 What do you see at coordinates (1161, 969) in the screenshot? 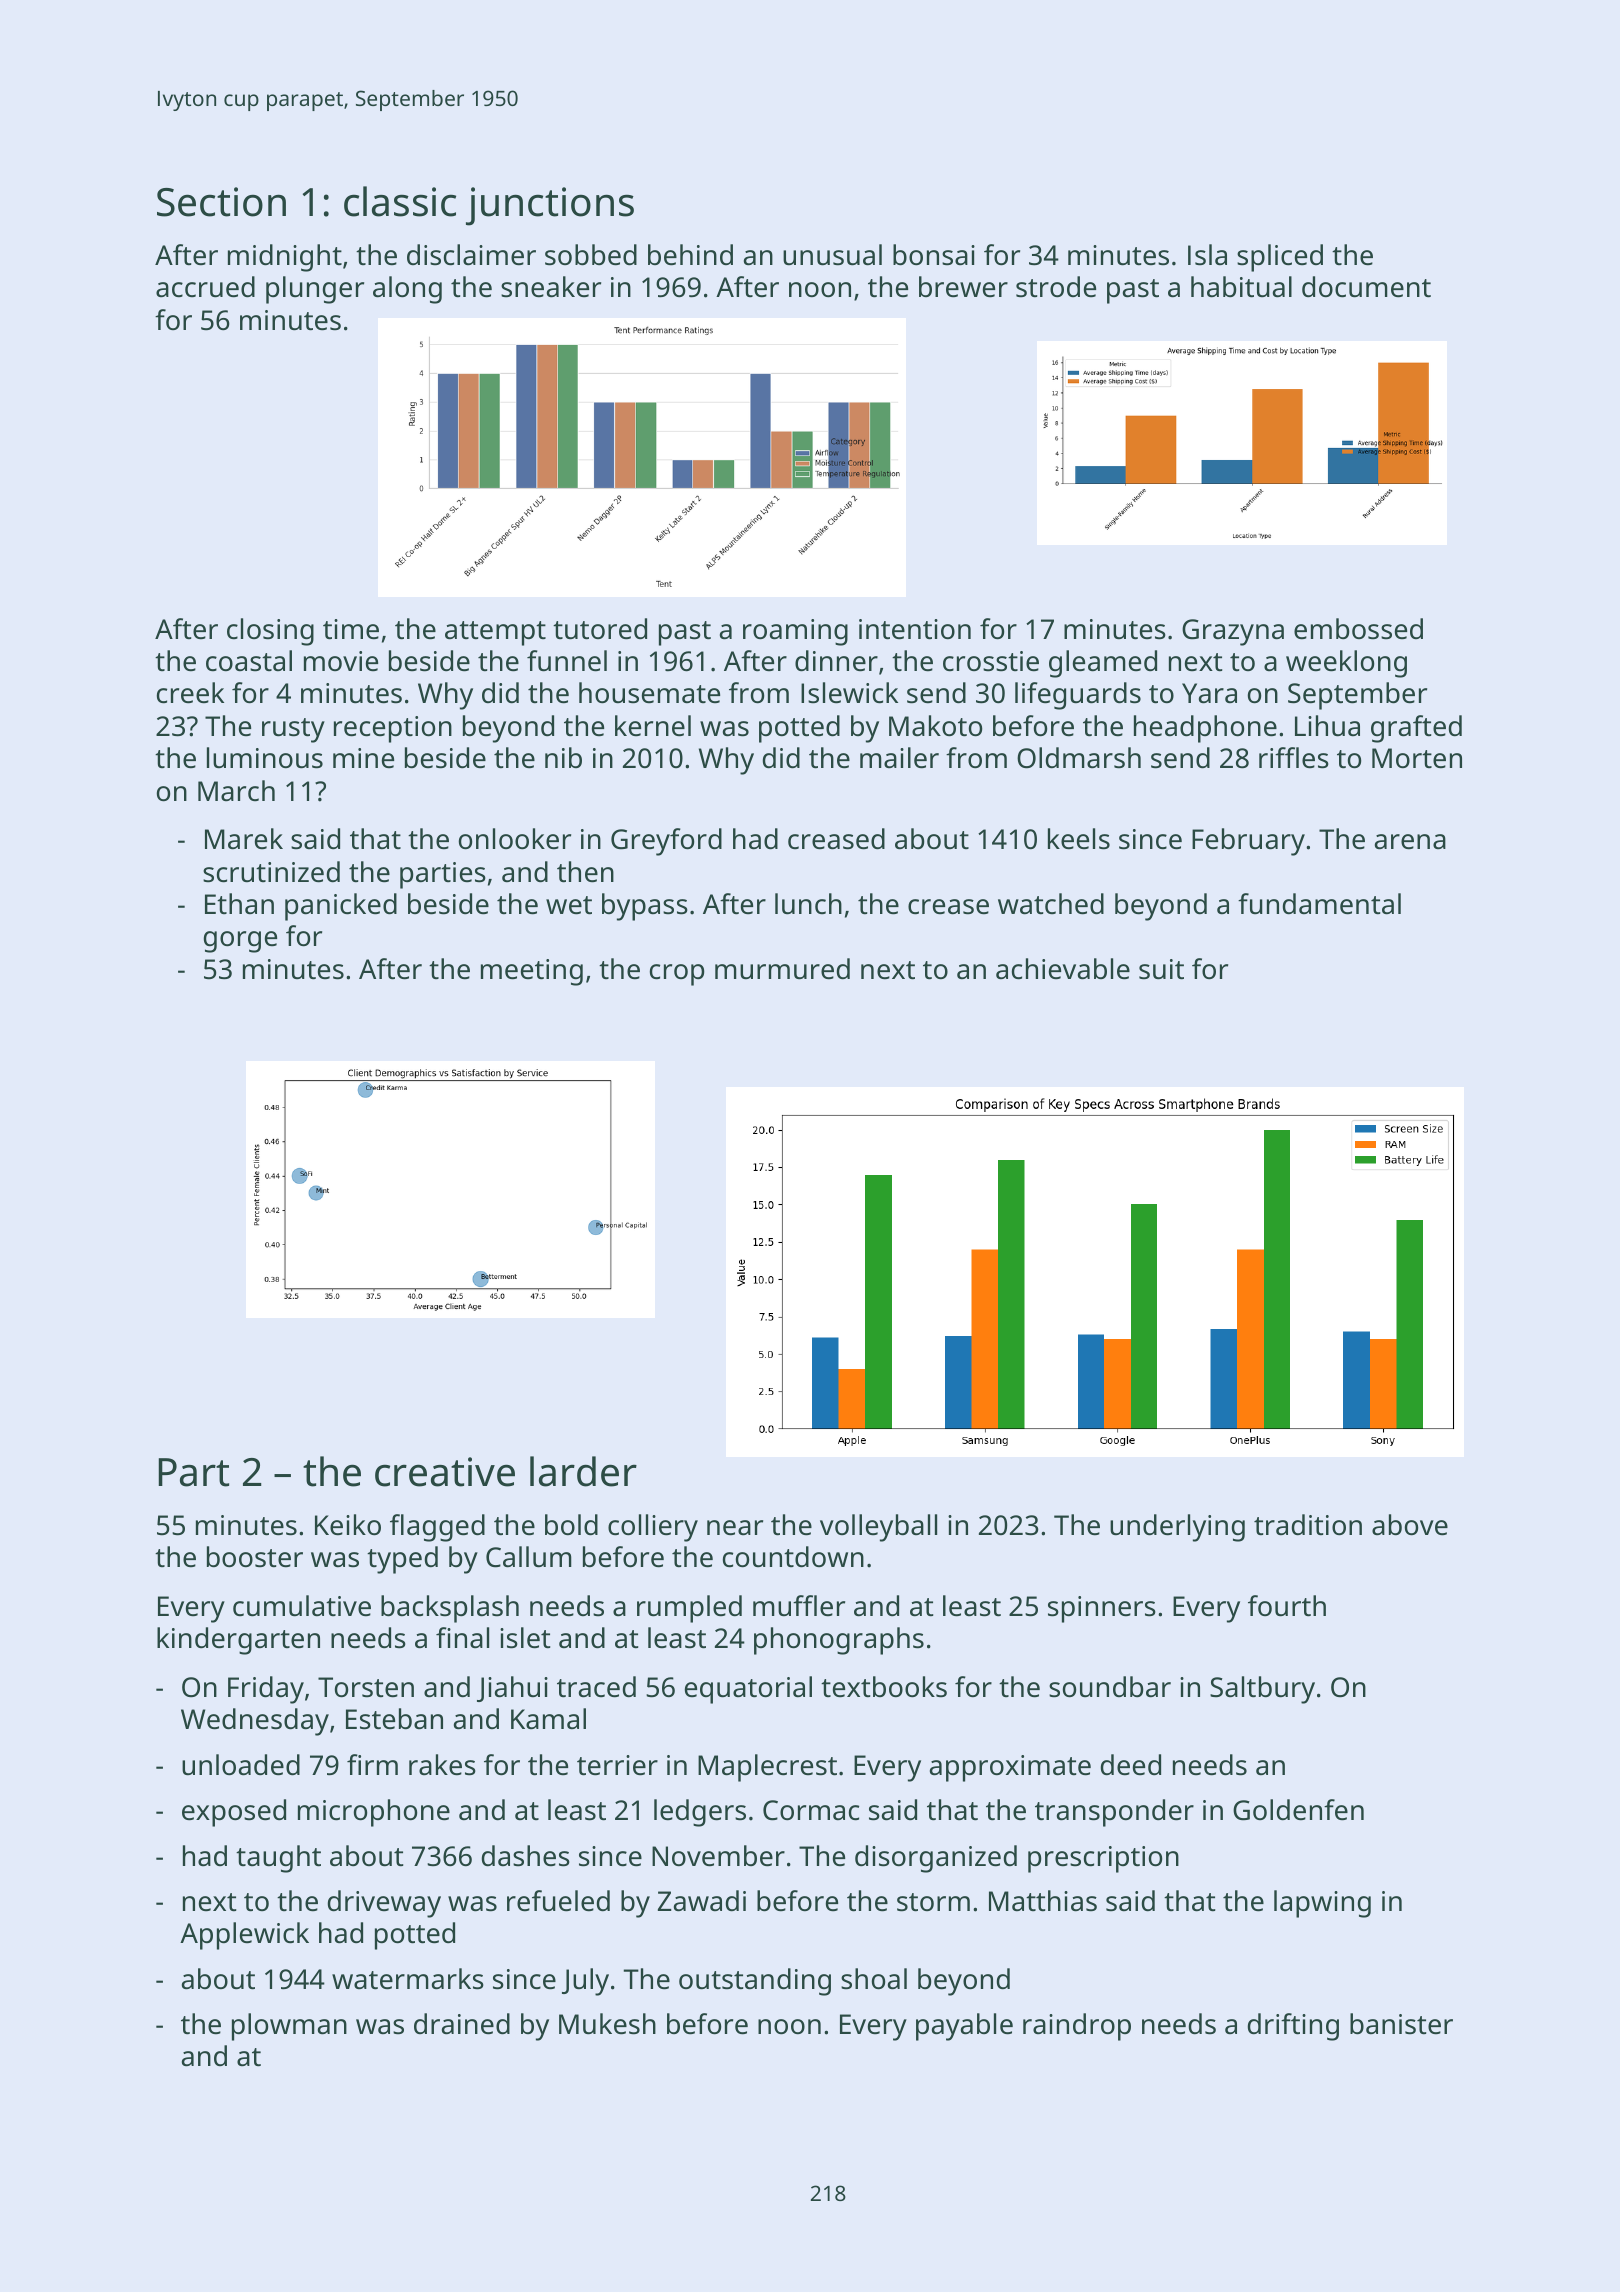
I see `suit` at bounding box center [1161, 969].
